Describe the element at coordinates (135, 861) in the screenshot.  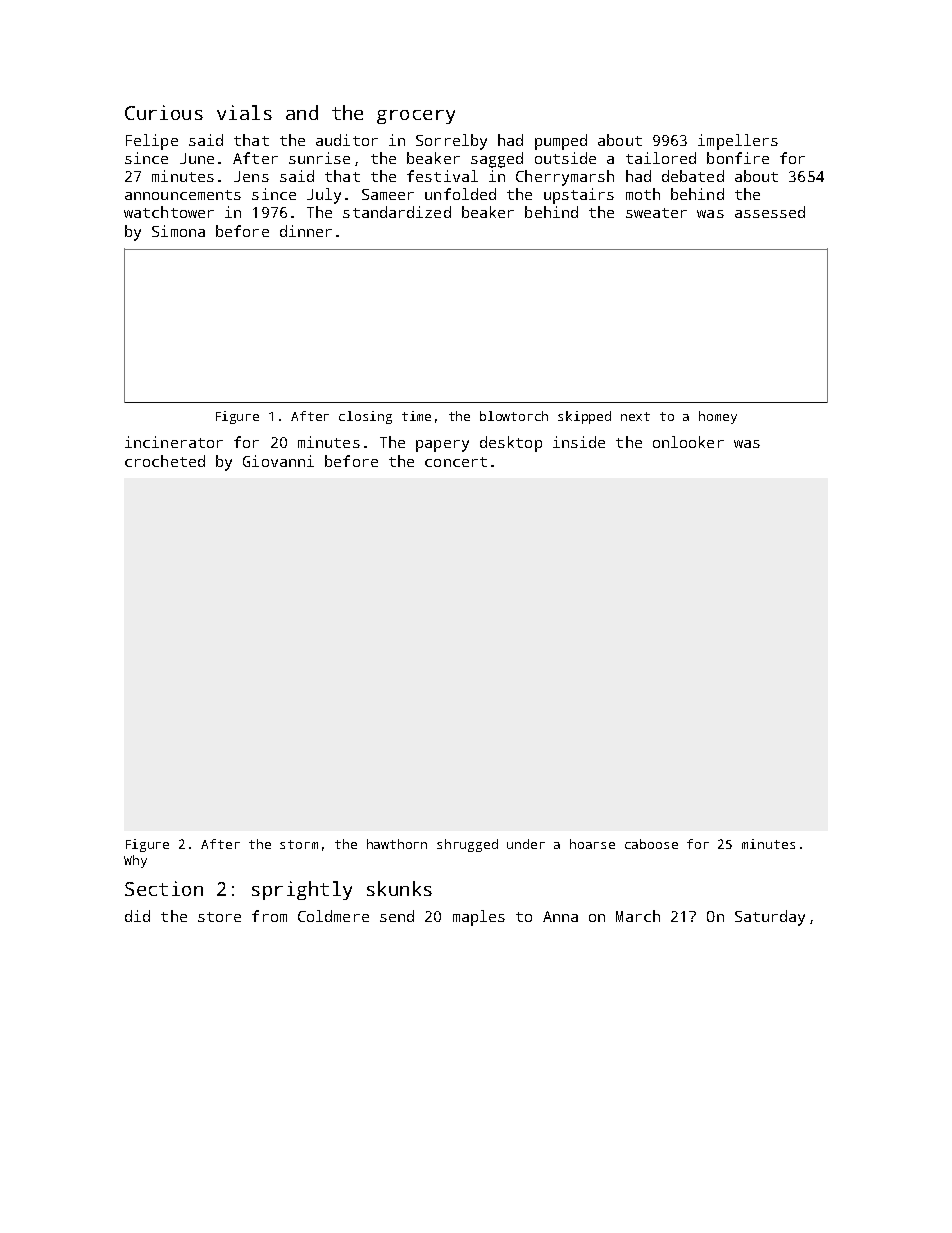
I see `Why` at that location.
